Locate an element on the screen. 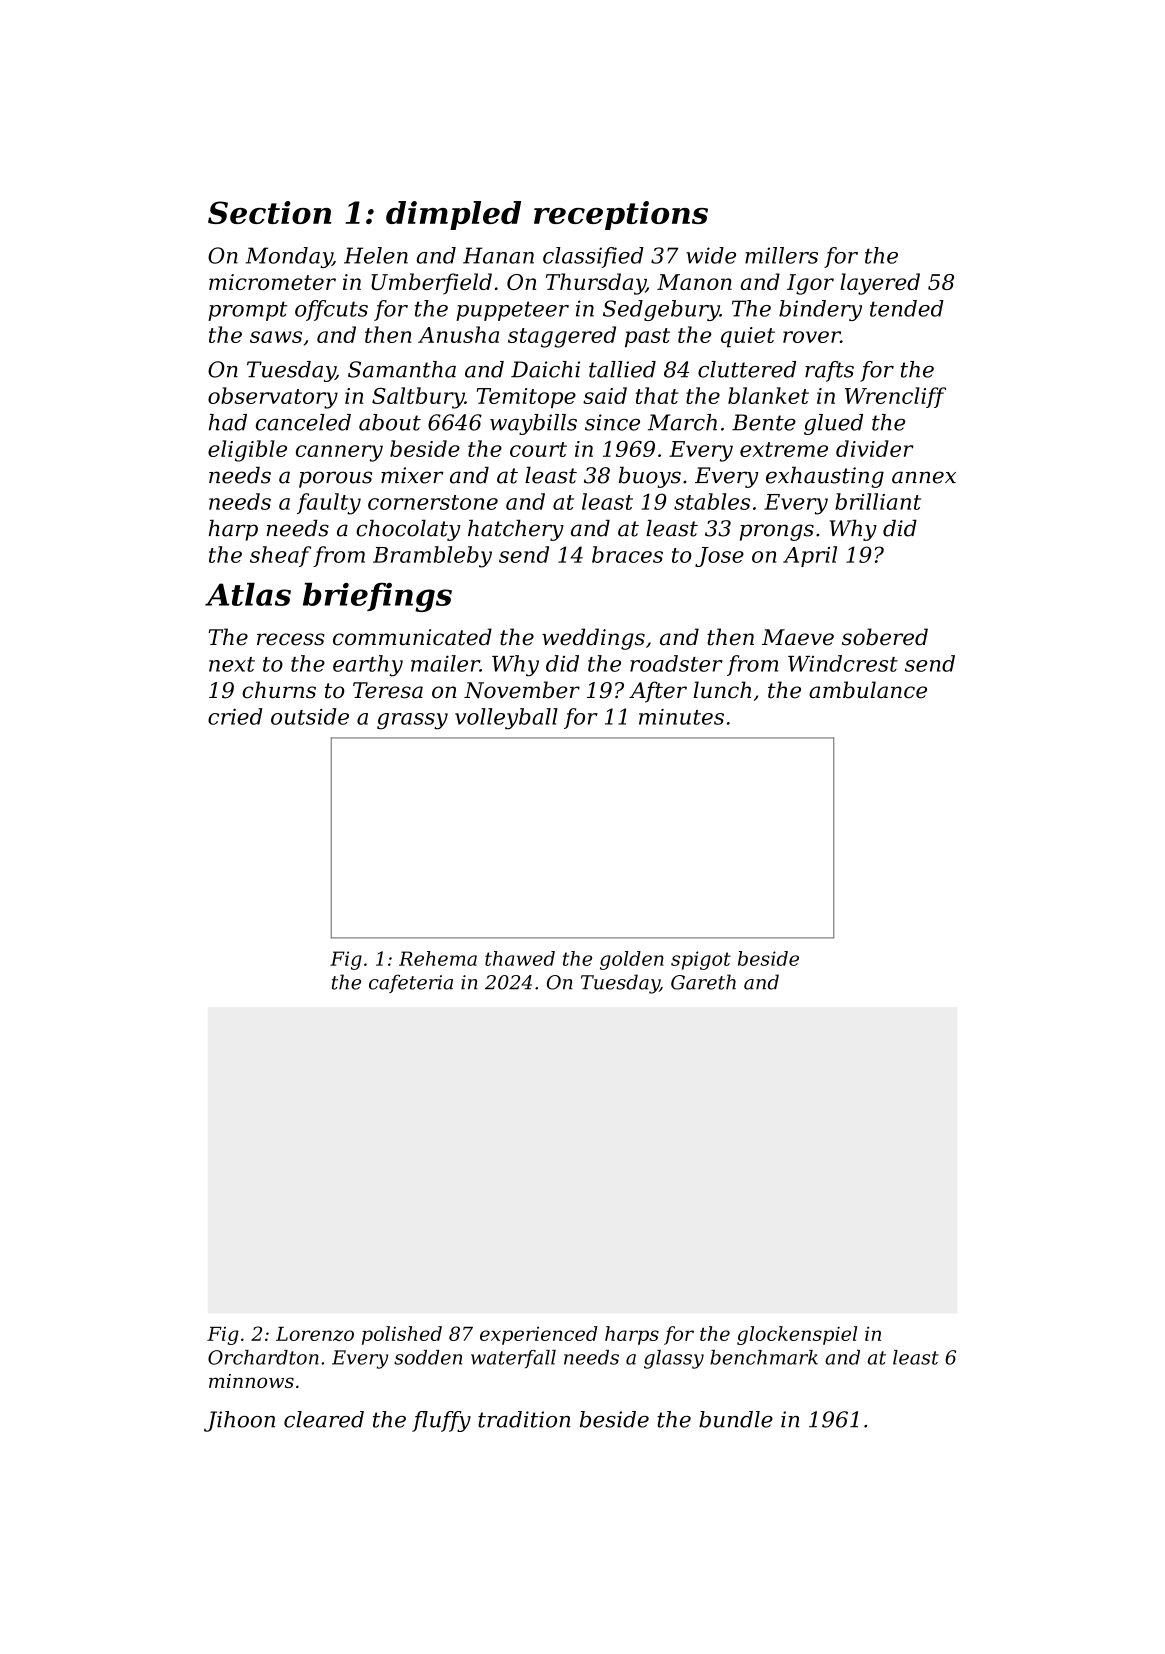 This screenshot has height=1654, width=1165. Gareth is located at coordinates (703, 982).
